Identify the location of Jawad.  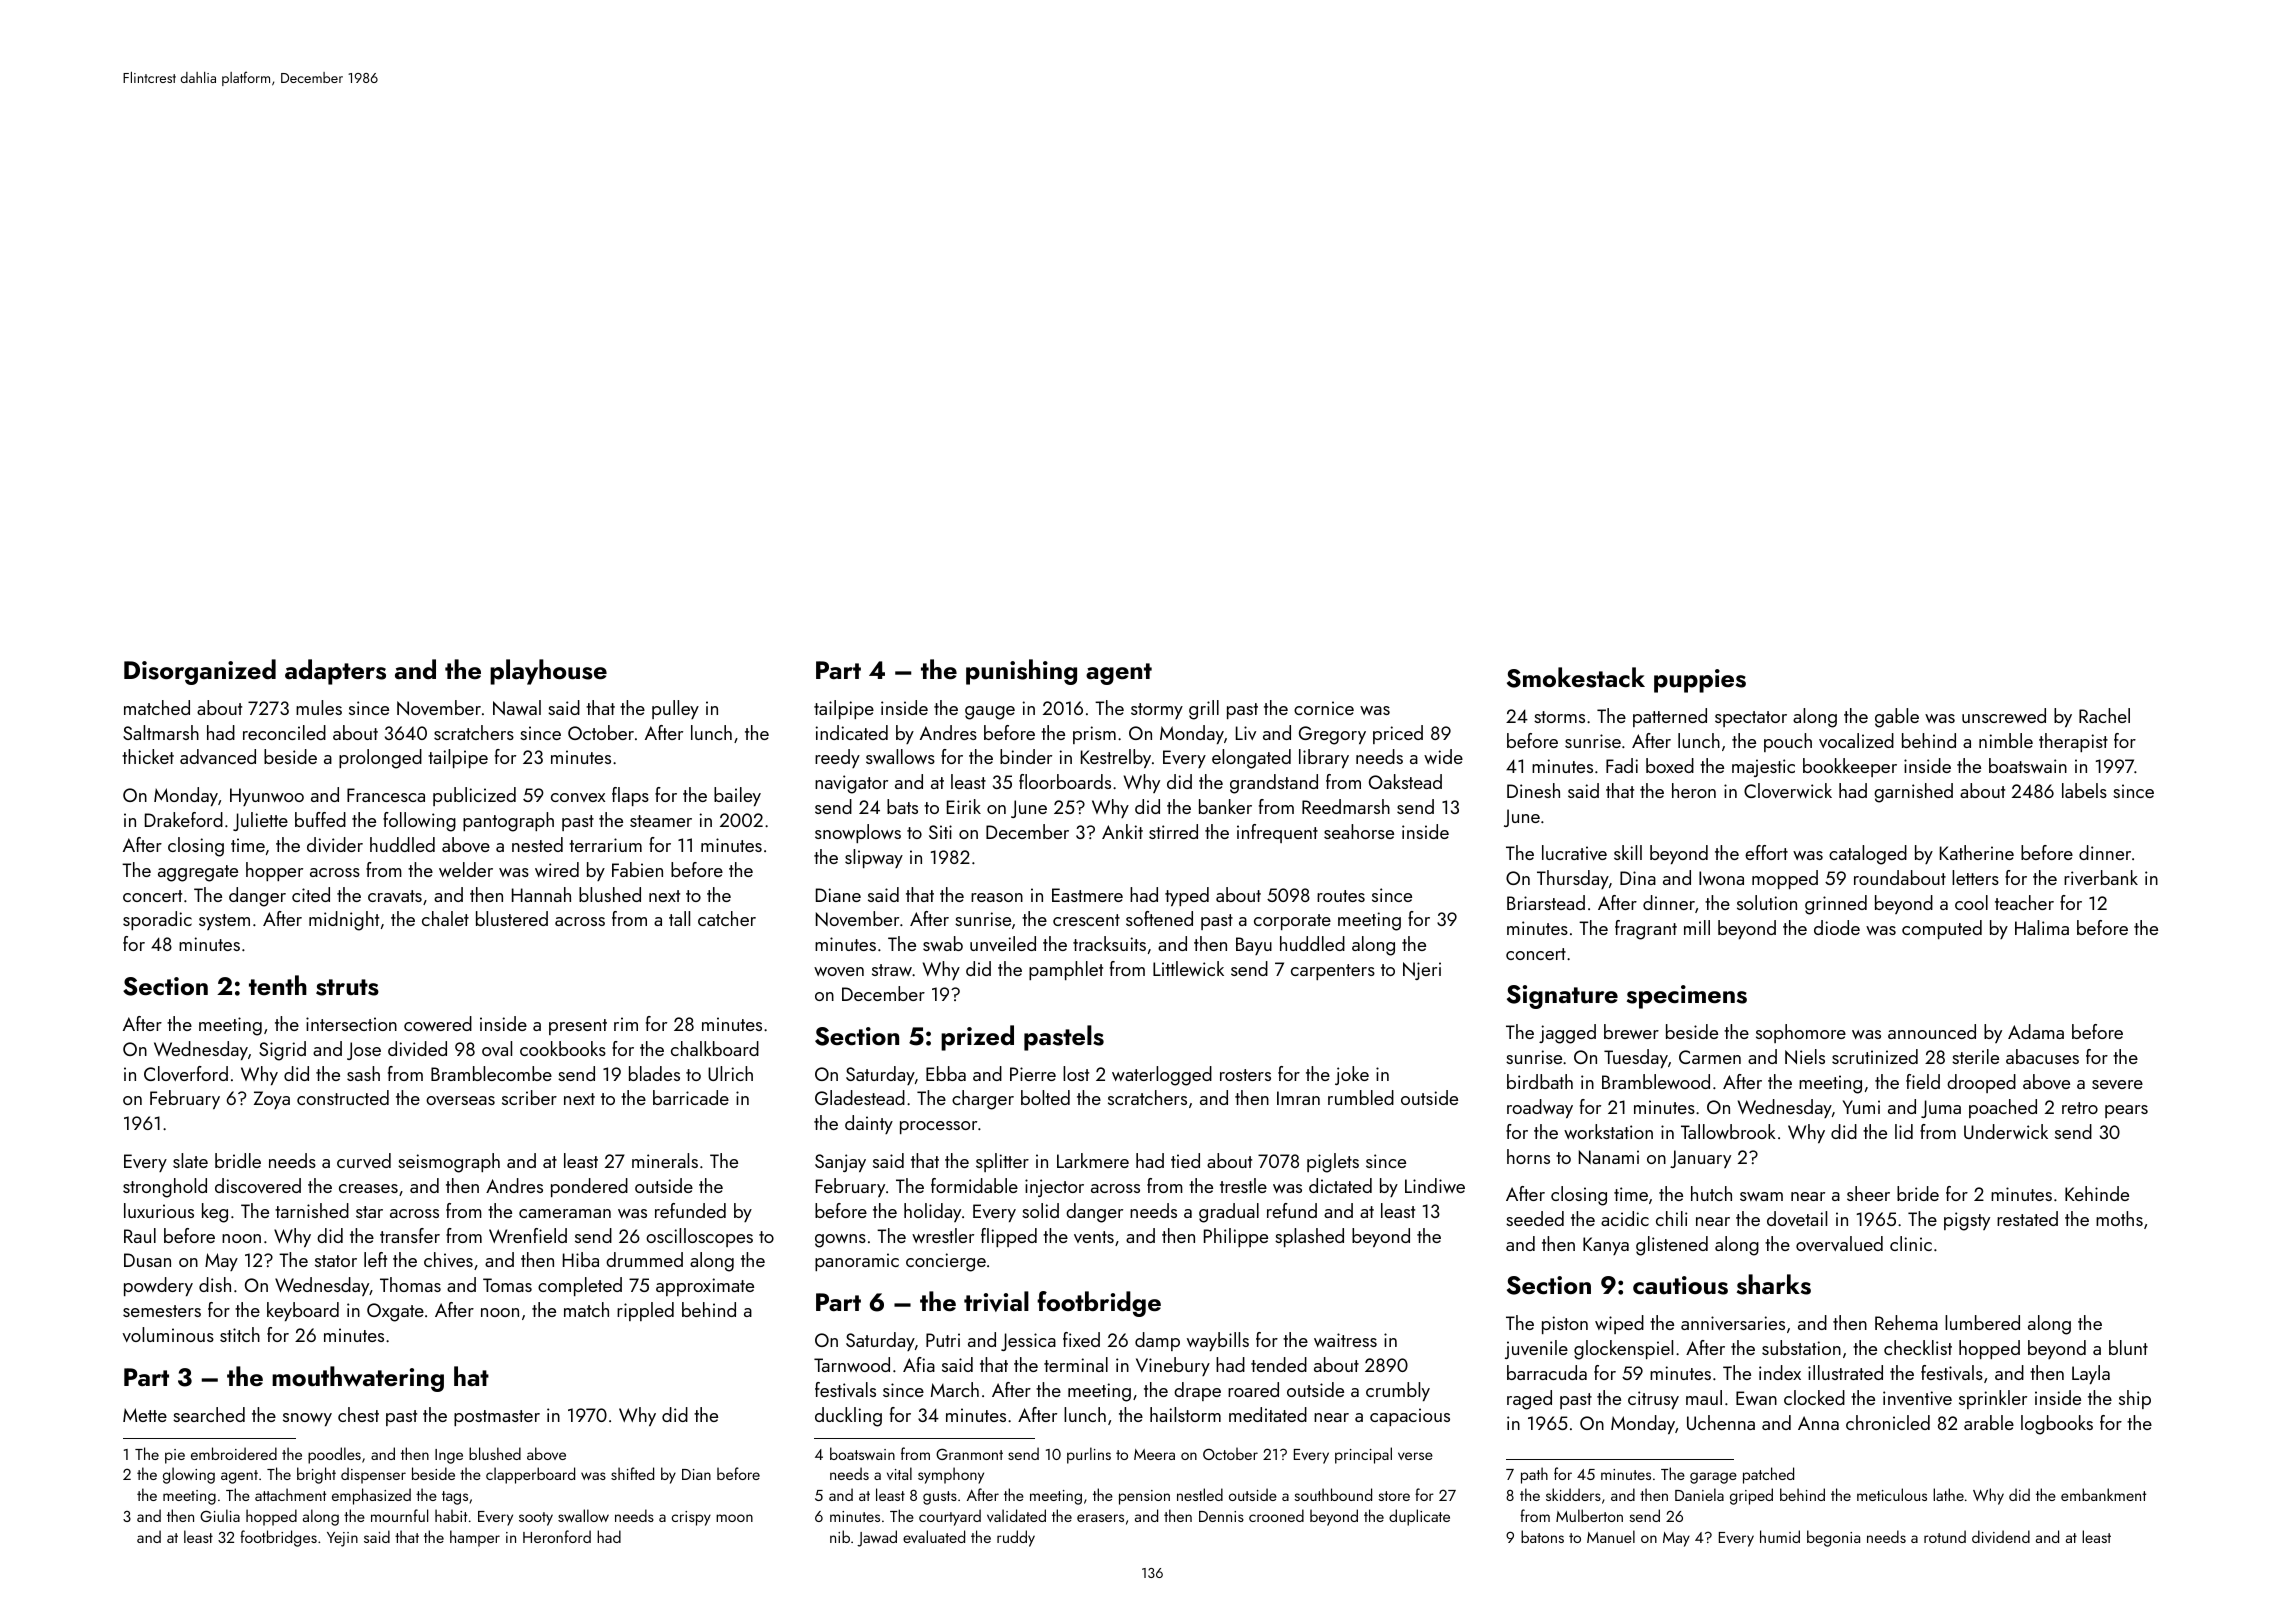
(877, 1538).
